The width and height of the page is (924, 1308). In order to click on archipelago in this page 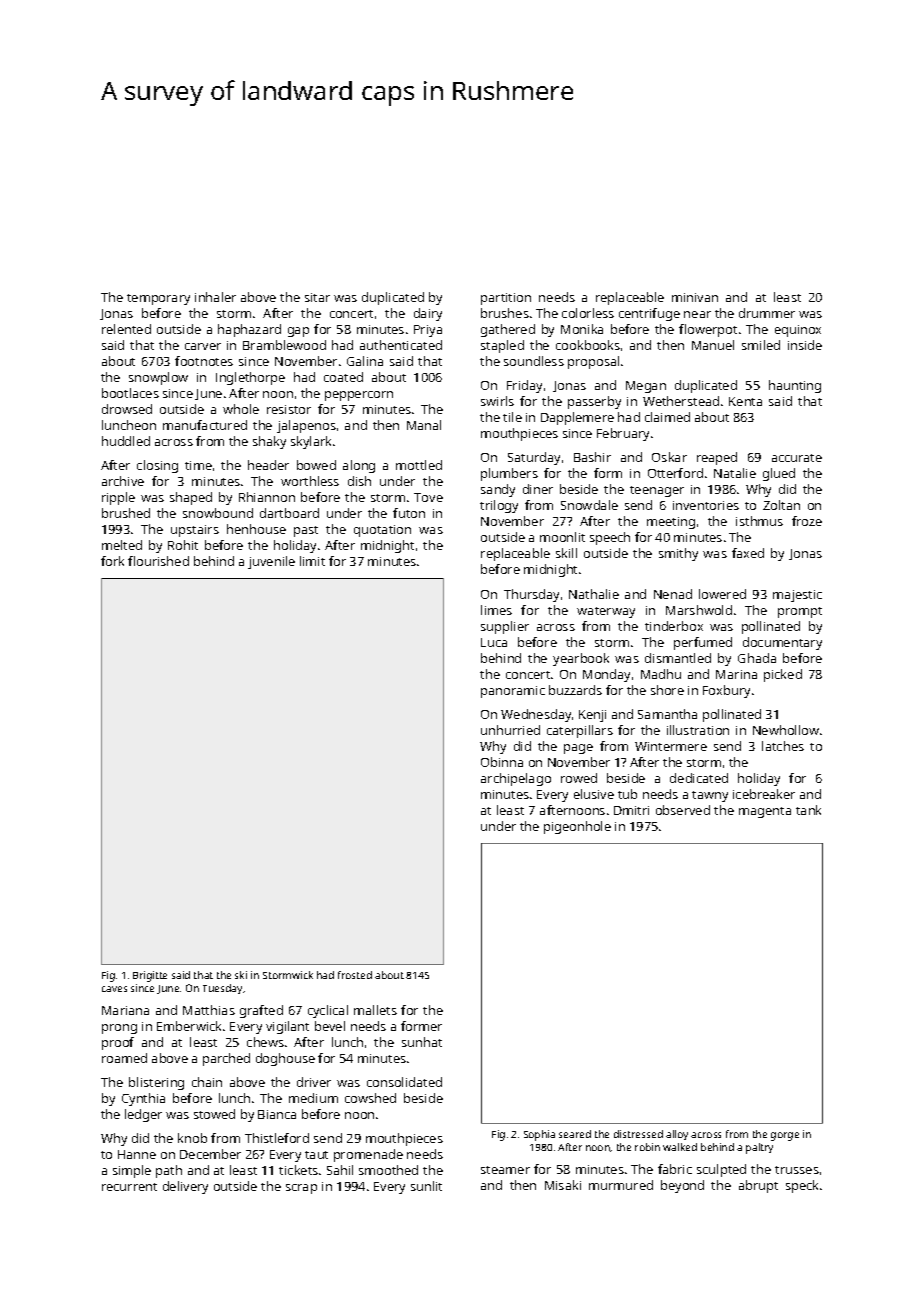, I will do `click(516, 779)`.
